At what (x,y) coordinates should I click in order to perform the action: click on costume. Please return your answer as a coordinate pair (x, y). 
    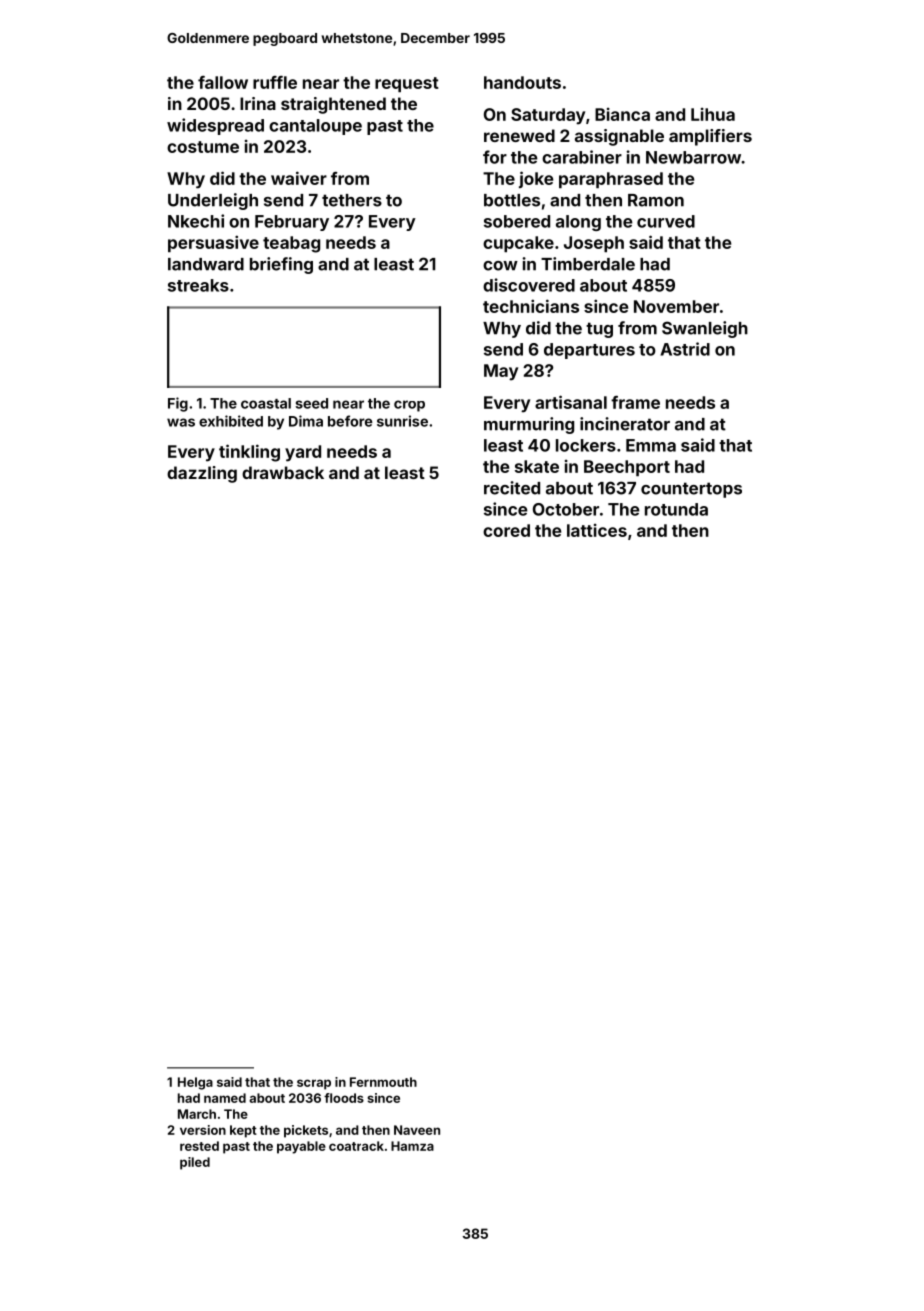
    Looking at the image, I should click on (203, 147).
